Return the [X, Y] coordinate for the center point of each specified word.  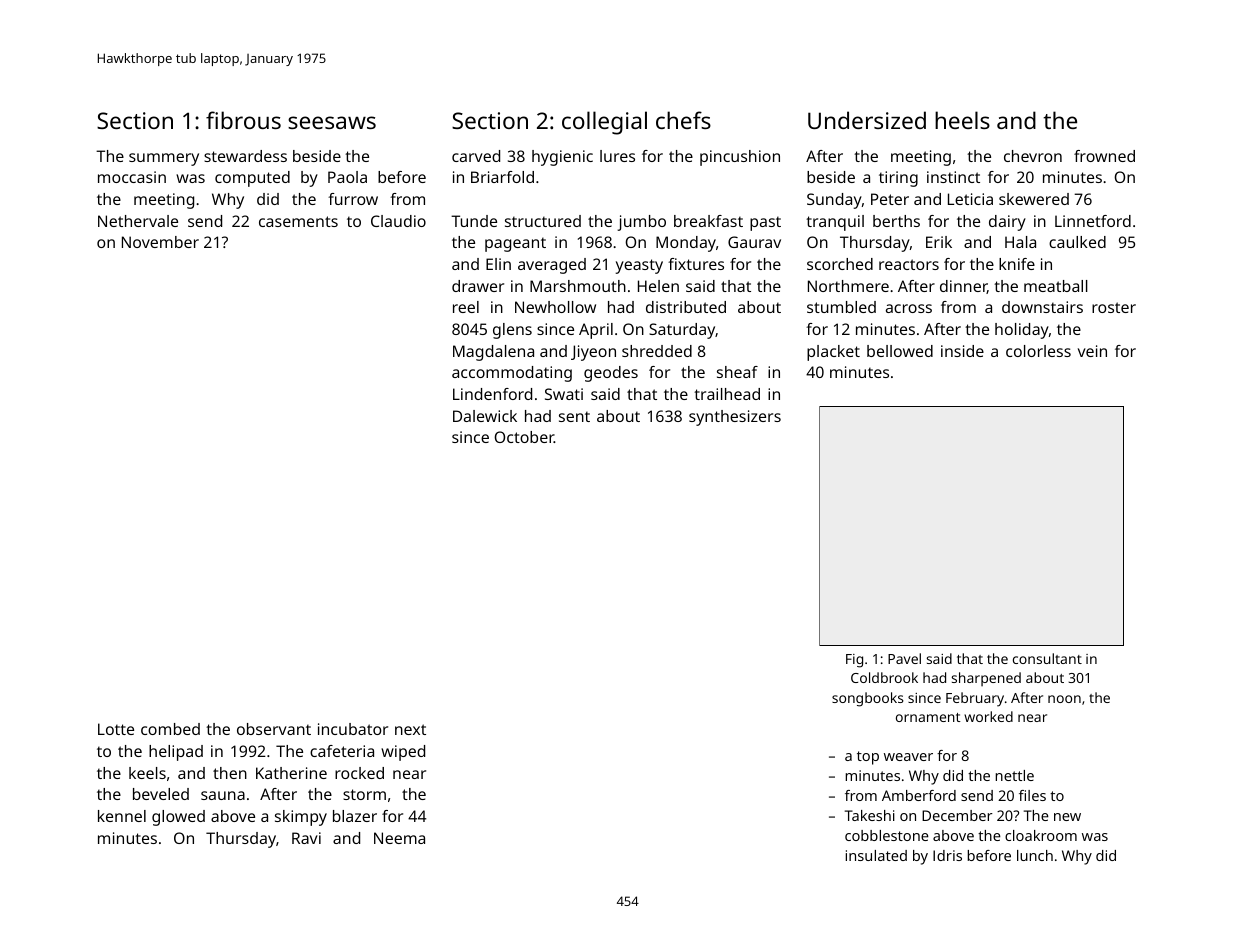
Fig [854, 661]
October [524, 437]
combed [170, 729]
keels [147, 773]
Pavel [904, 658]
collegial [604, 123]
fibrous [243, 120]
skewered [1034, 199]
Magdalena [493, 353]
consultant [1047, 658]
